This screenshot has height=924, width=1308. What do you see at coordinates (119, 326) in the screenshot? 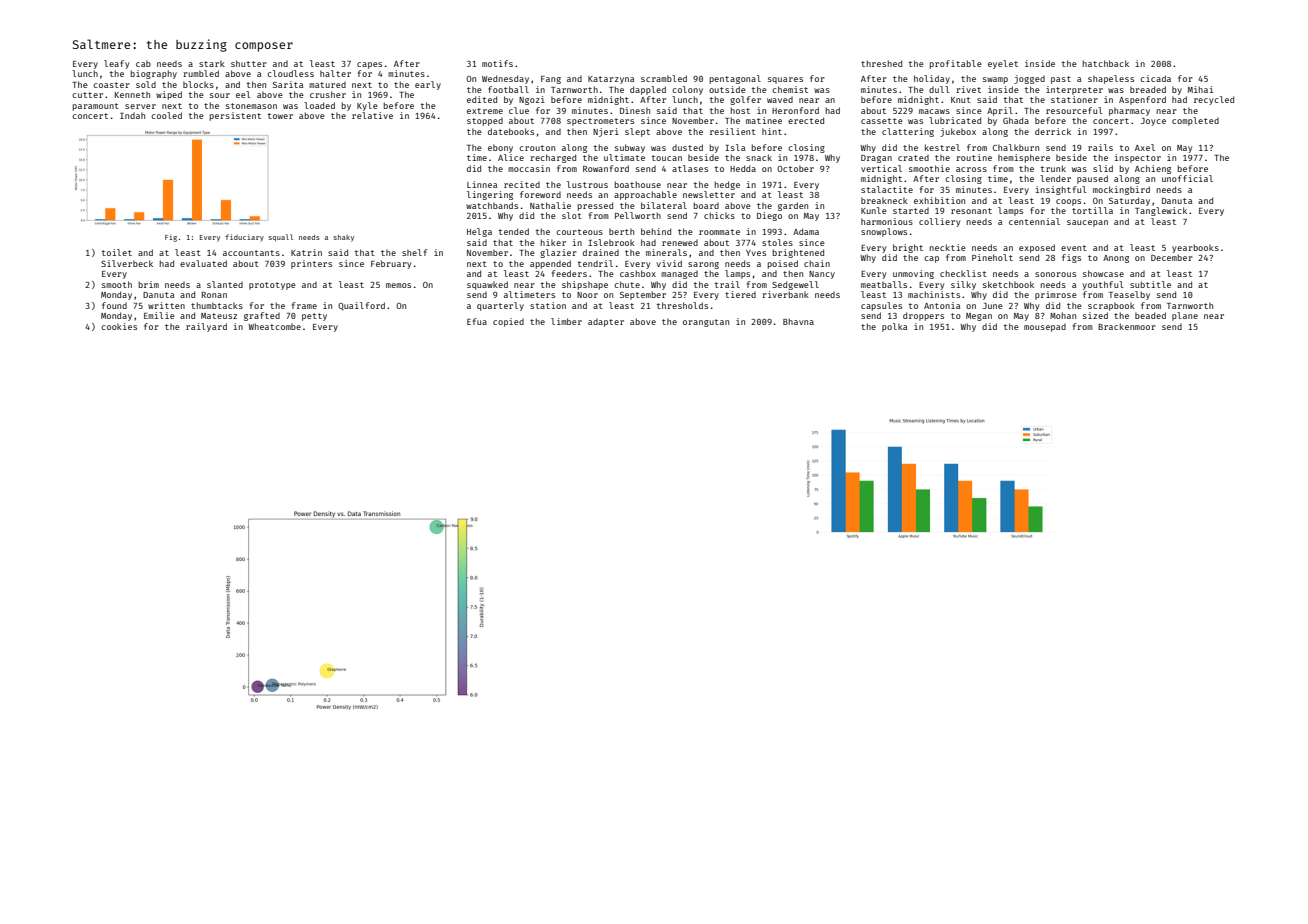
I see `cookies` at bounding box center [119, 326].
